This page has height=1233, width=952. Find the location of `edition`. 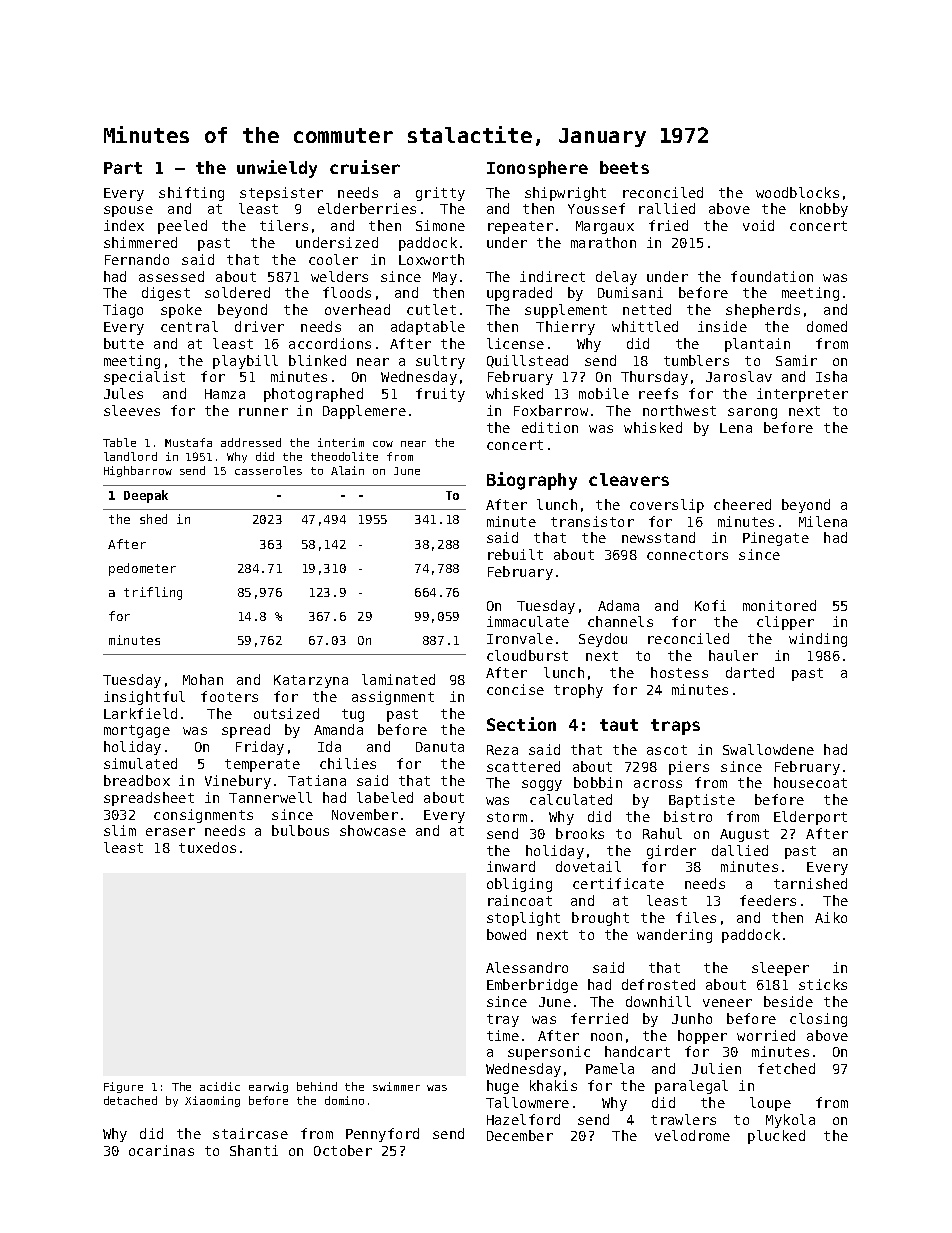

edition is located at coordinates (550, 427).
